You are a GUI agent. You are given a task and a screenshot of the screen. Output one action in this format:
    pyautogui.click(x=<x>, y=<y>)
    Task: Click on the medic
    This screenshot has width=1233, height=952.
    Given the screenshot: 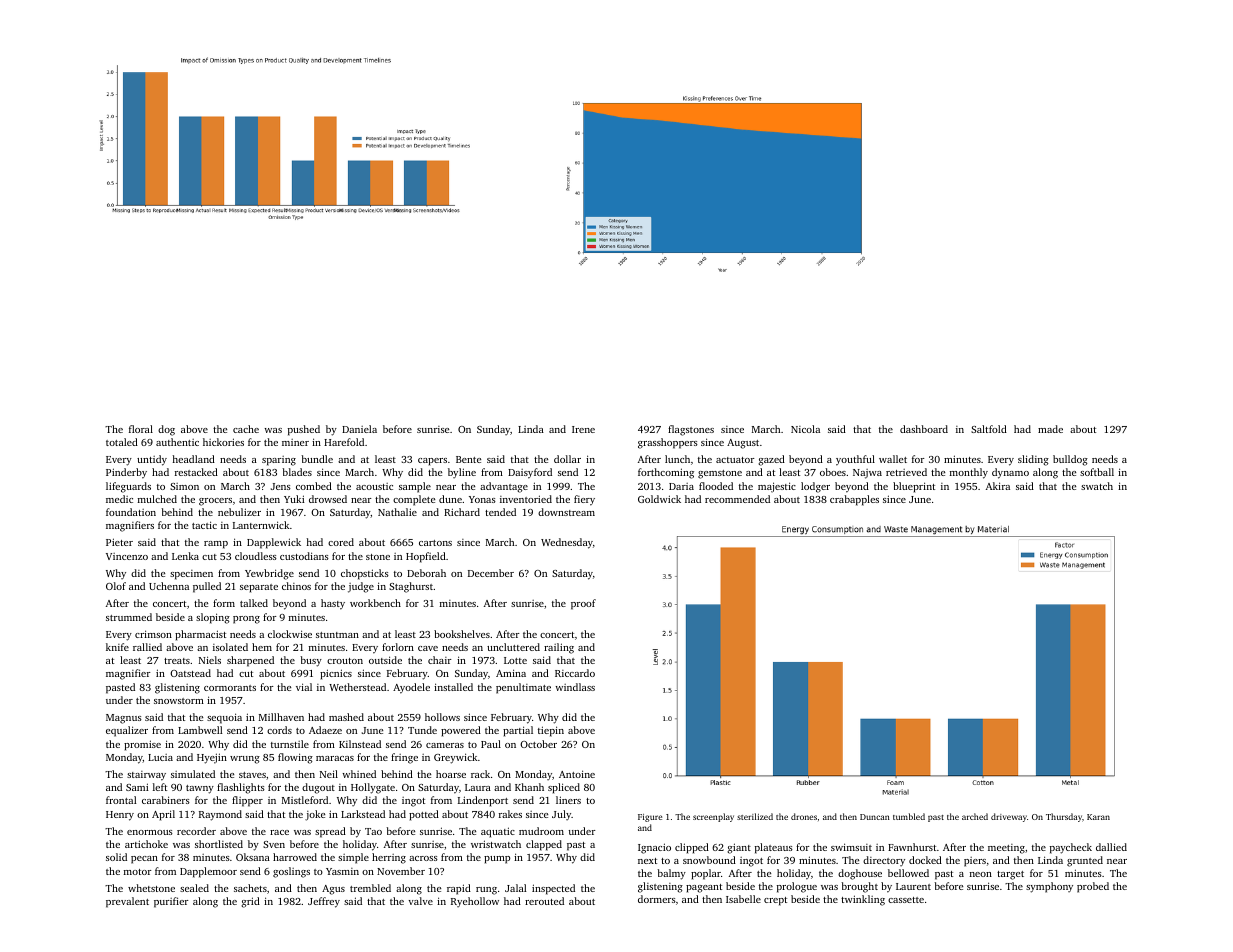 What is the action you would take?
    pyautogui.click(x=119, y=499)
